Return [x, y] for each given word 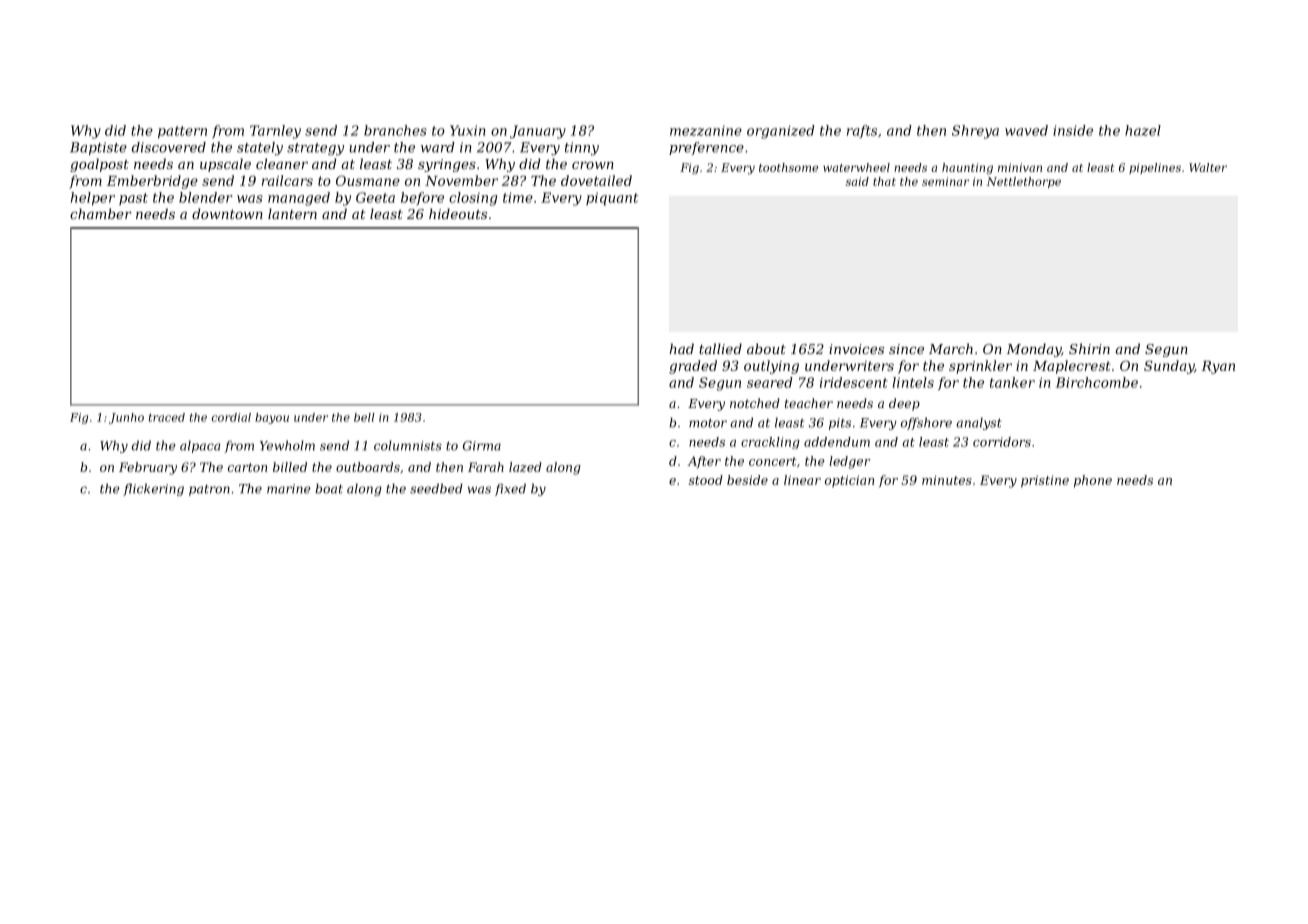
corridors [1002, 442]
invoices [856, 349]
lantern [292, 213]
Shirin [1089, 348]
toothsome [788, 167]
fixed [510, 489]
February [148, 468]
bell [364, 417]
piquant [612, 199]
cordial [231, 417]
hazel [1143, 130]
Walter [1208, 167]
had [682, 348]
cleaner [282, 163]
